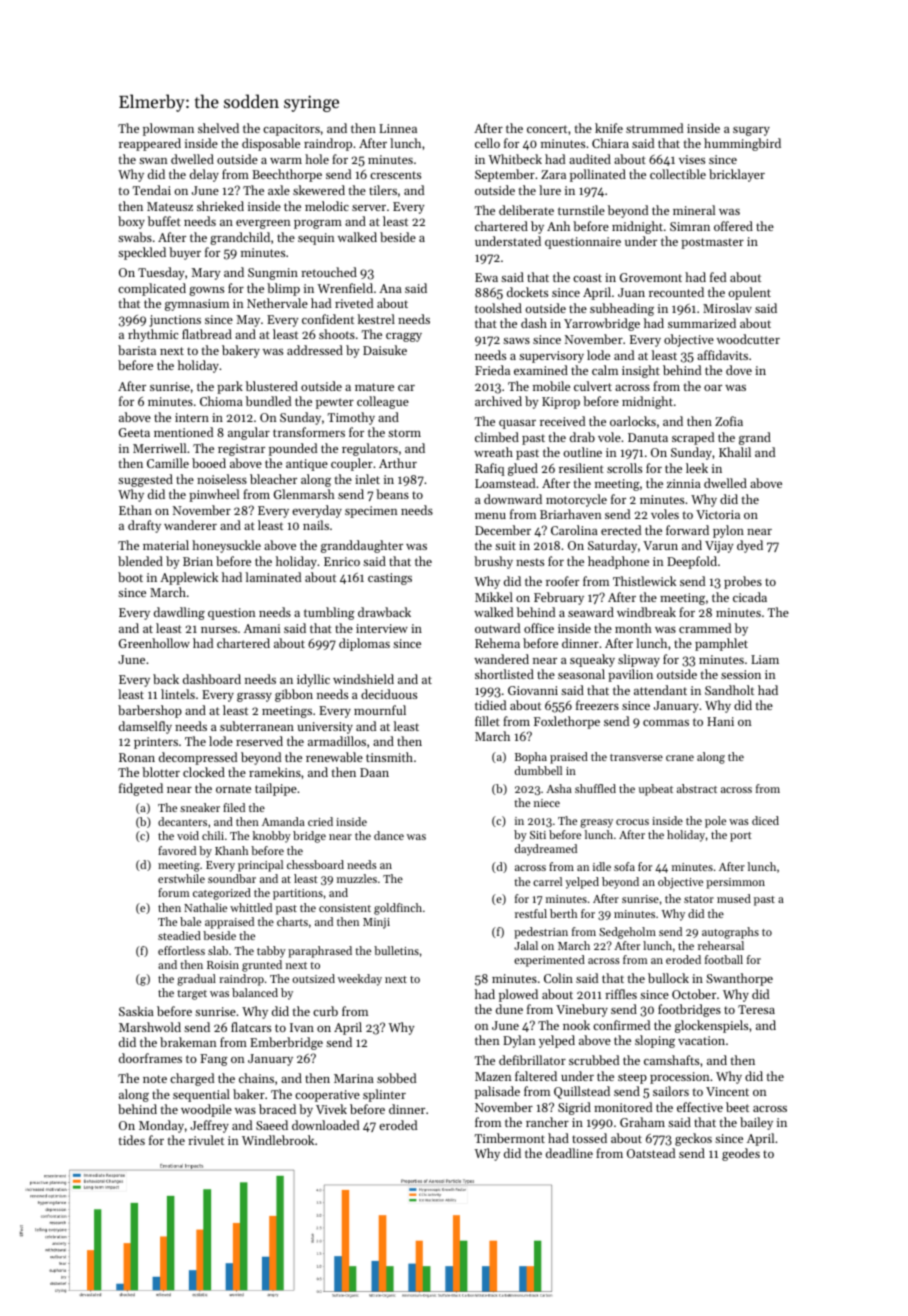 Image resolution: width=908 pixels, height=1316 pixels. What do you see at coordinates (526, 210) in the screenshot?
I see `deliberate` at bounding box center [526, 210].
